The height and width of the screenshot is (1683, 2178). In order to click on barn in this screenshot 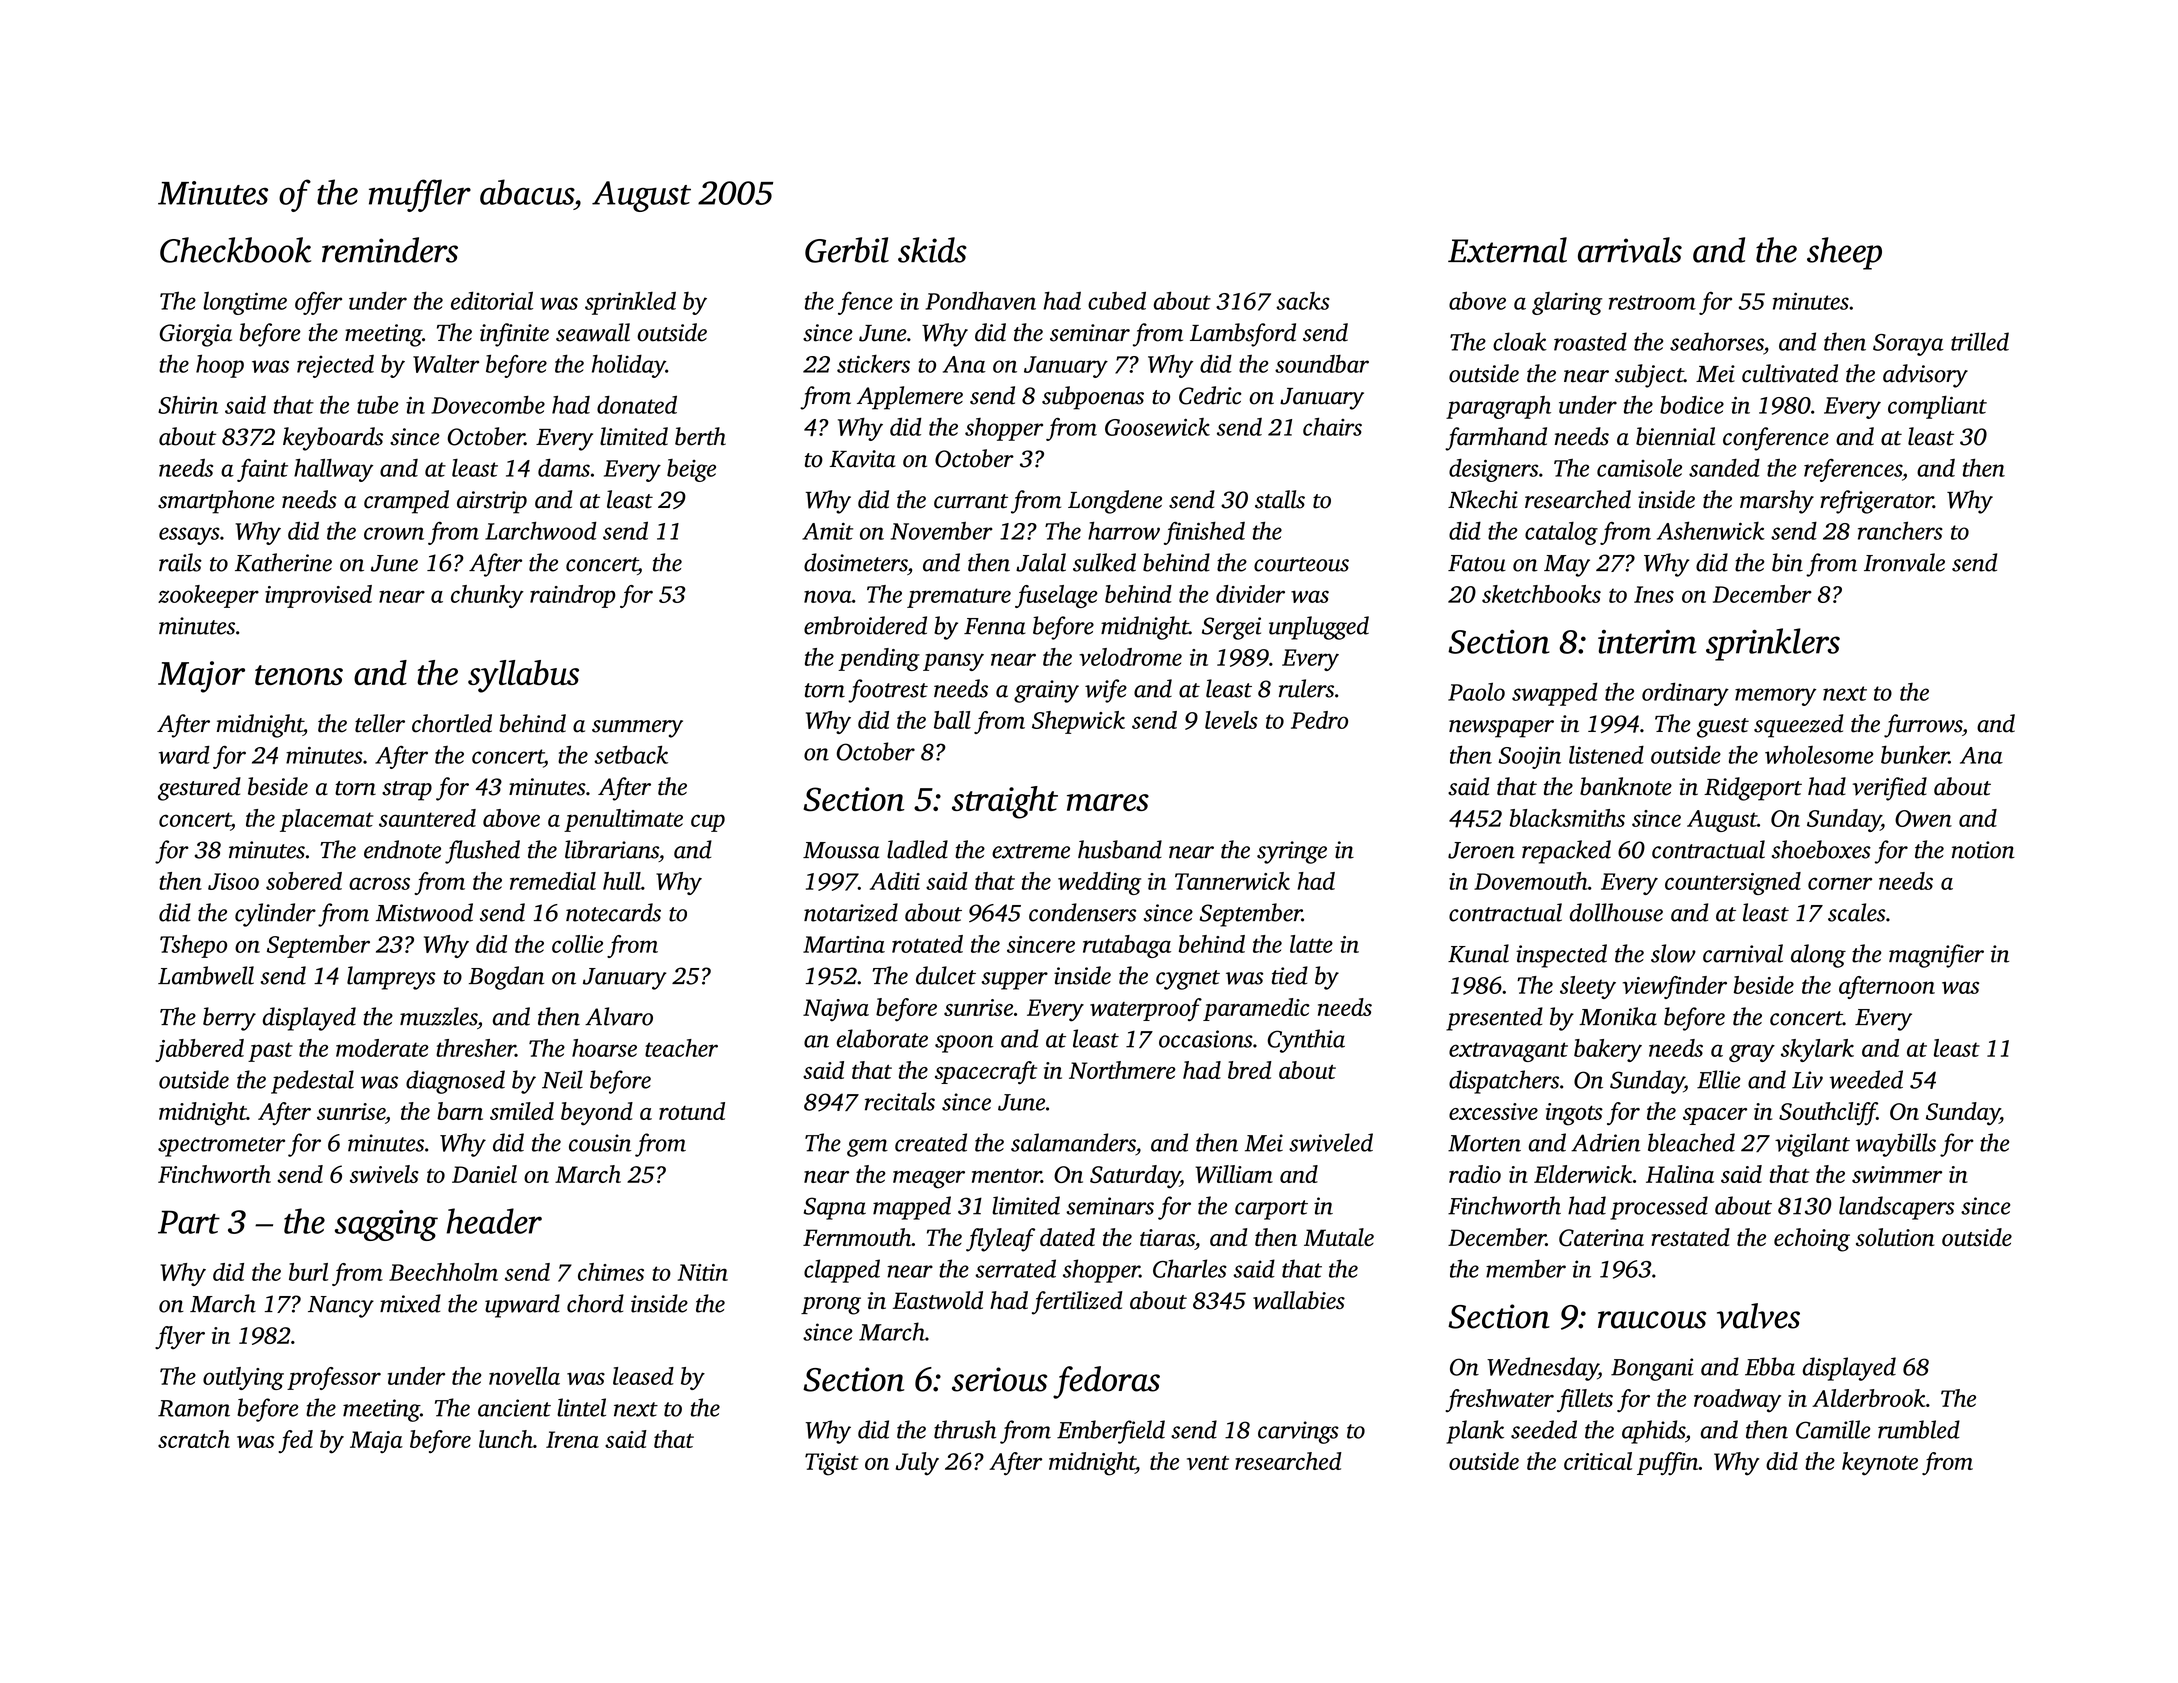, I will do `click(460, 1111)`.
